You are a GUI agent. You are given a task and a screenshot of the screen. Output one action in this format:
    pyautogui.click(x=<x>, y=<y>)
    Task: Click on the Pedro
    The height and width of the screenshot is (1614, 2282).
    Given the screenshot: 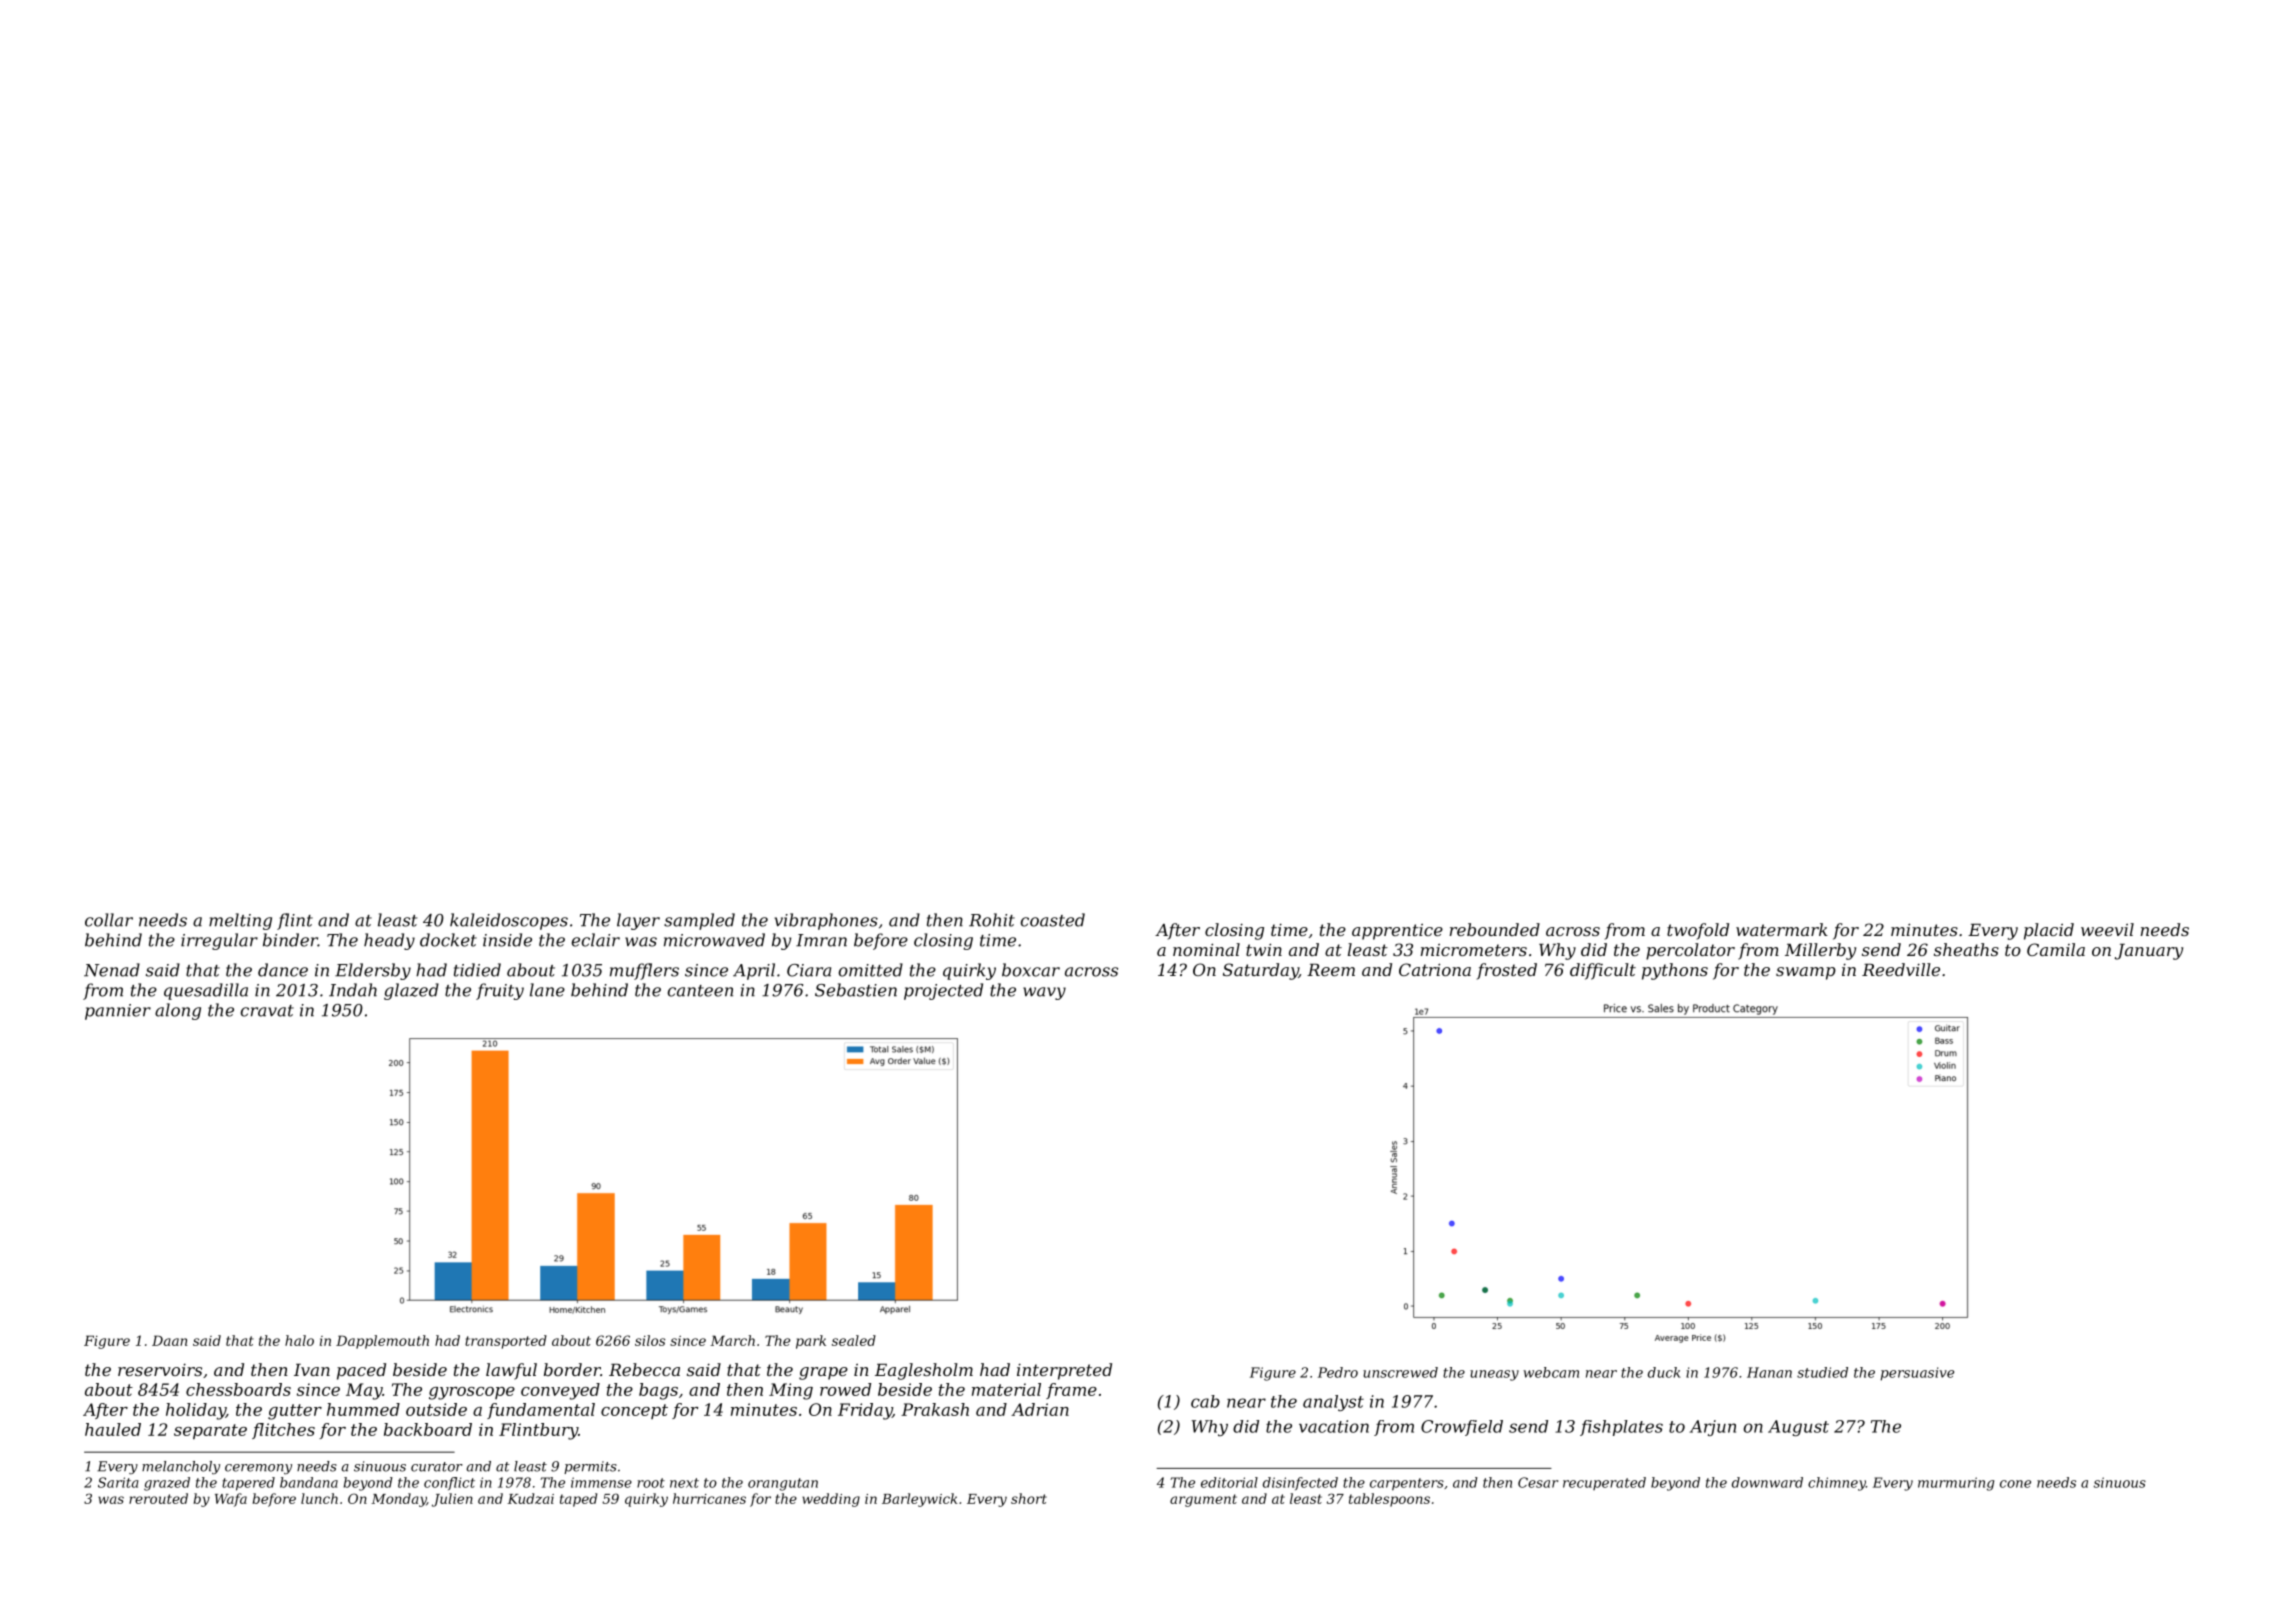 What is the action you would take?
    pyautogui.click(x=1338, y=1372)
